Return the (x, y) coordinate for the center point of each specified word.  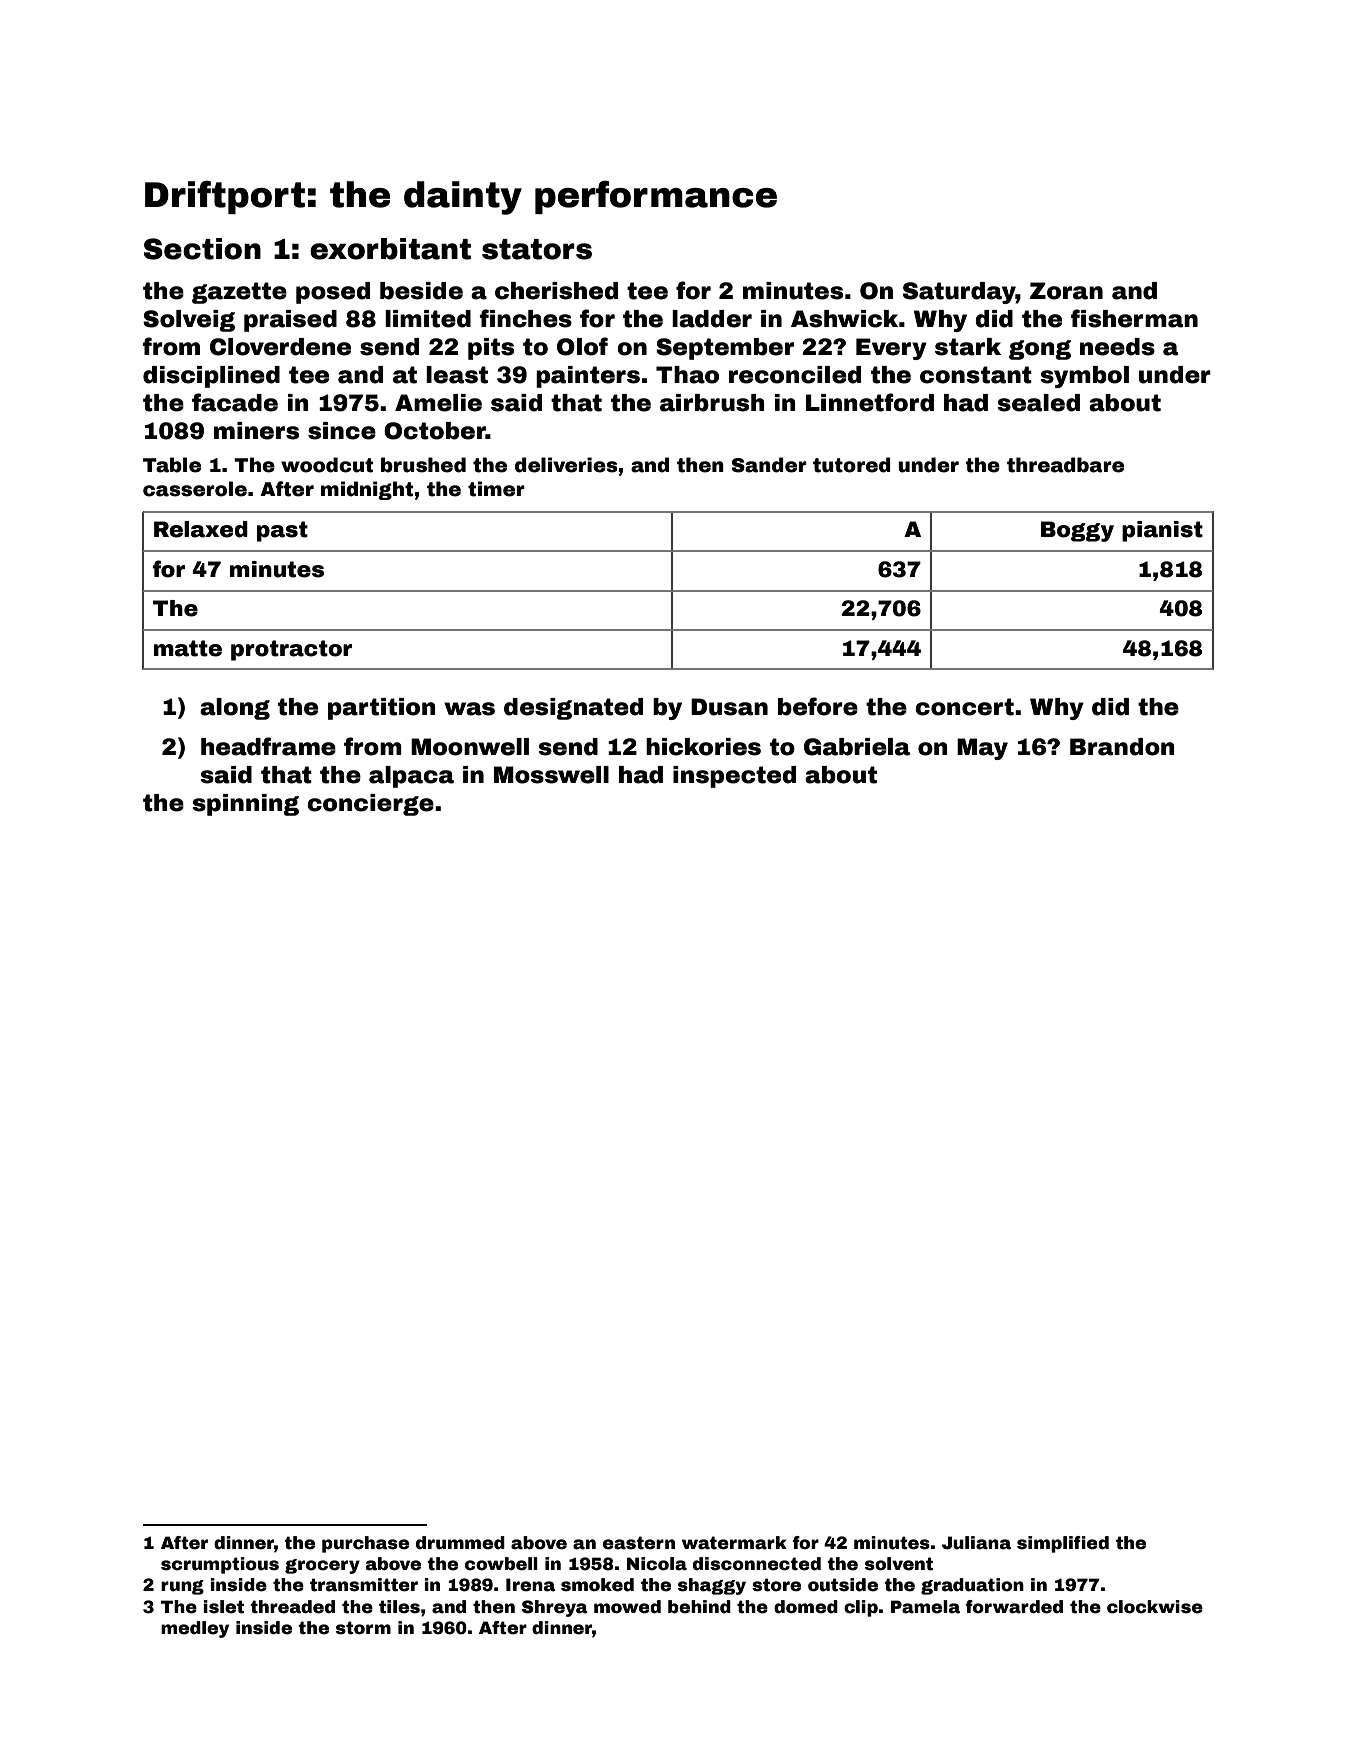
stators (537, 249)
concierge (370, 805)
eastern (639, 1543)
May (982, 749)
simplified (1063, 1544)
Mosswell (551, 775)
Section (202, 249)
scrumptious (220, 1565)
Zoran (1066, 291)
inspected (734, 777)
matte (188, 648)
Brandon (1122, 747)
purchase (365, 1544)
